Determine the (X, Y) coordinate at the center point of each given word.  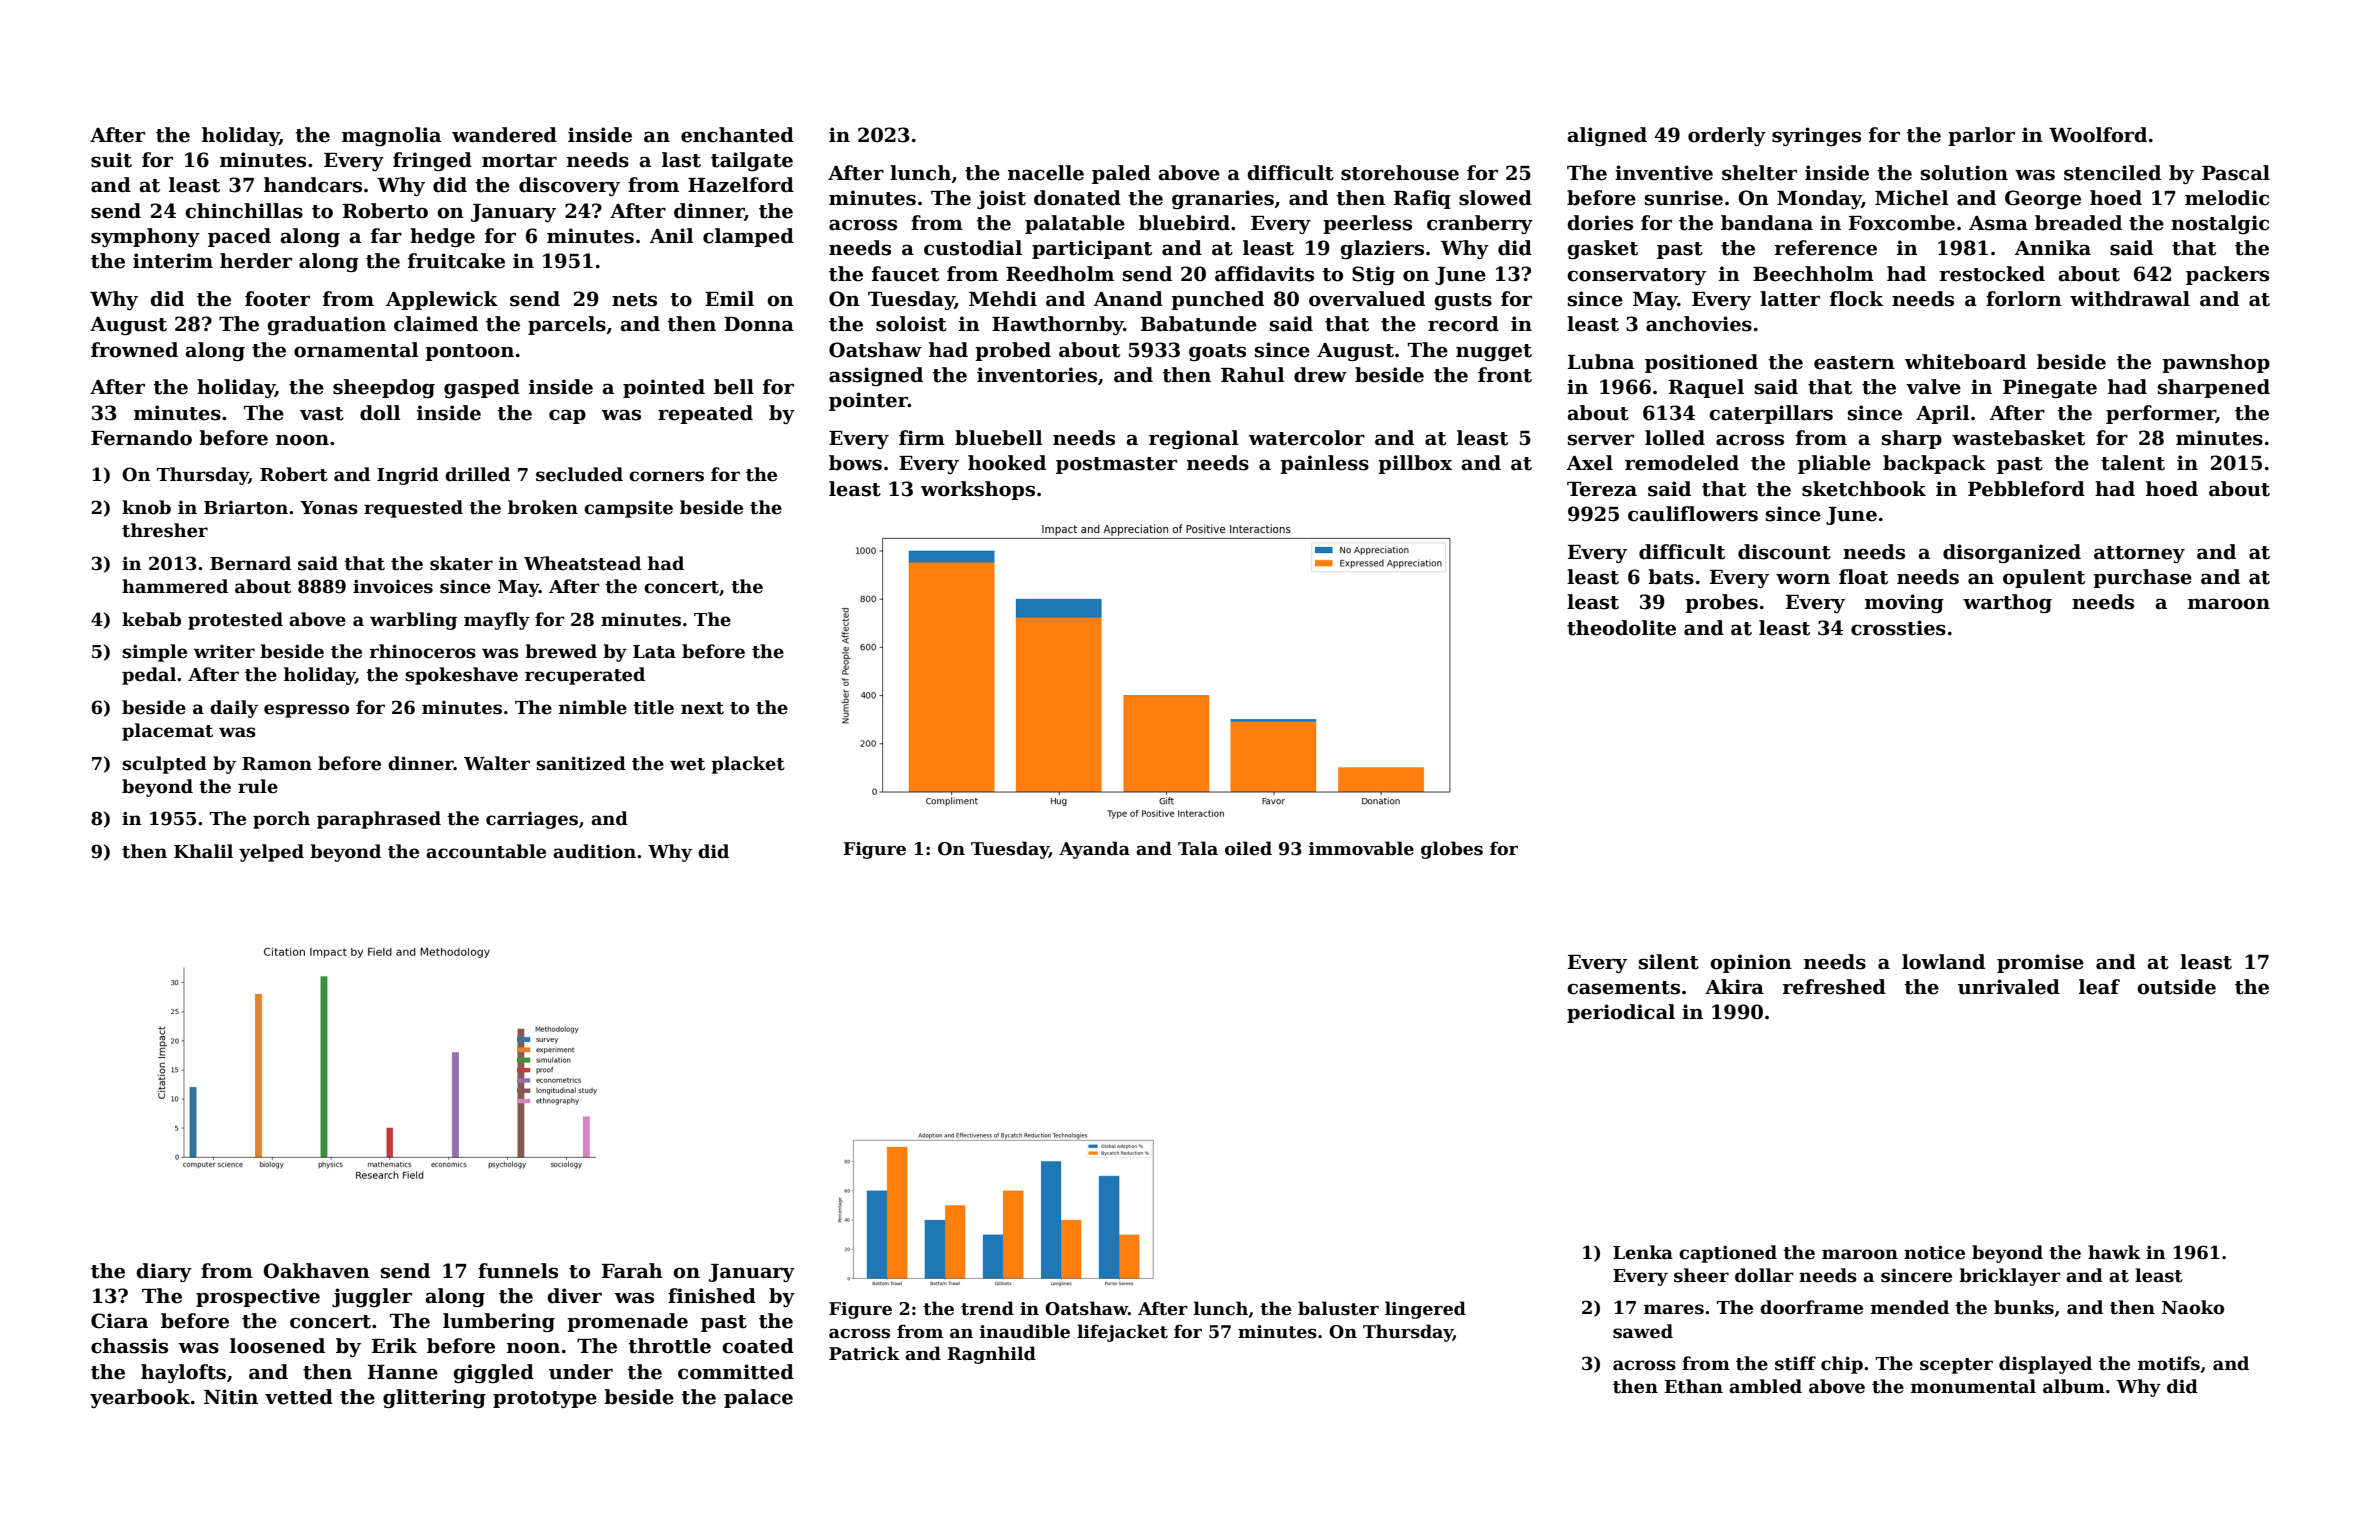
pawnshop (2216, 363)
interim (173, 261)
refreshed (1834, 987)
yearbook (140, 1398)
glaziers (1382, 249)
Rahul (1253, 375)
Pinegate (2050, 388)
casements (1623, 988)
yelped (271, 853)
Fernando (141, 438)
